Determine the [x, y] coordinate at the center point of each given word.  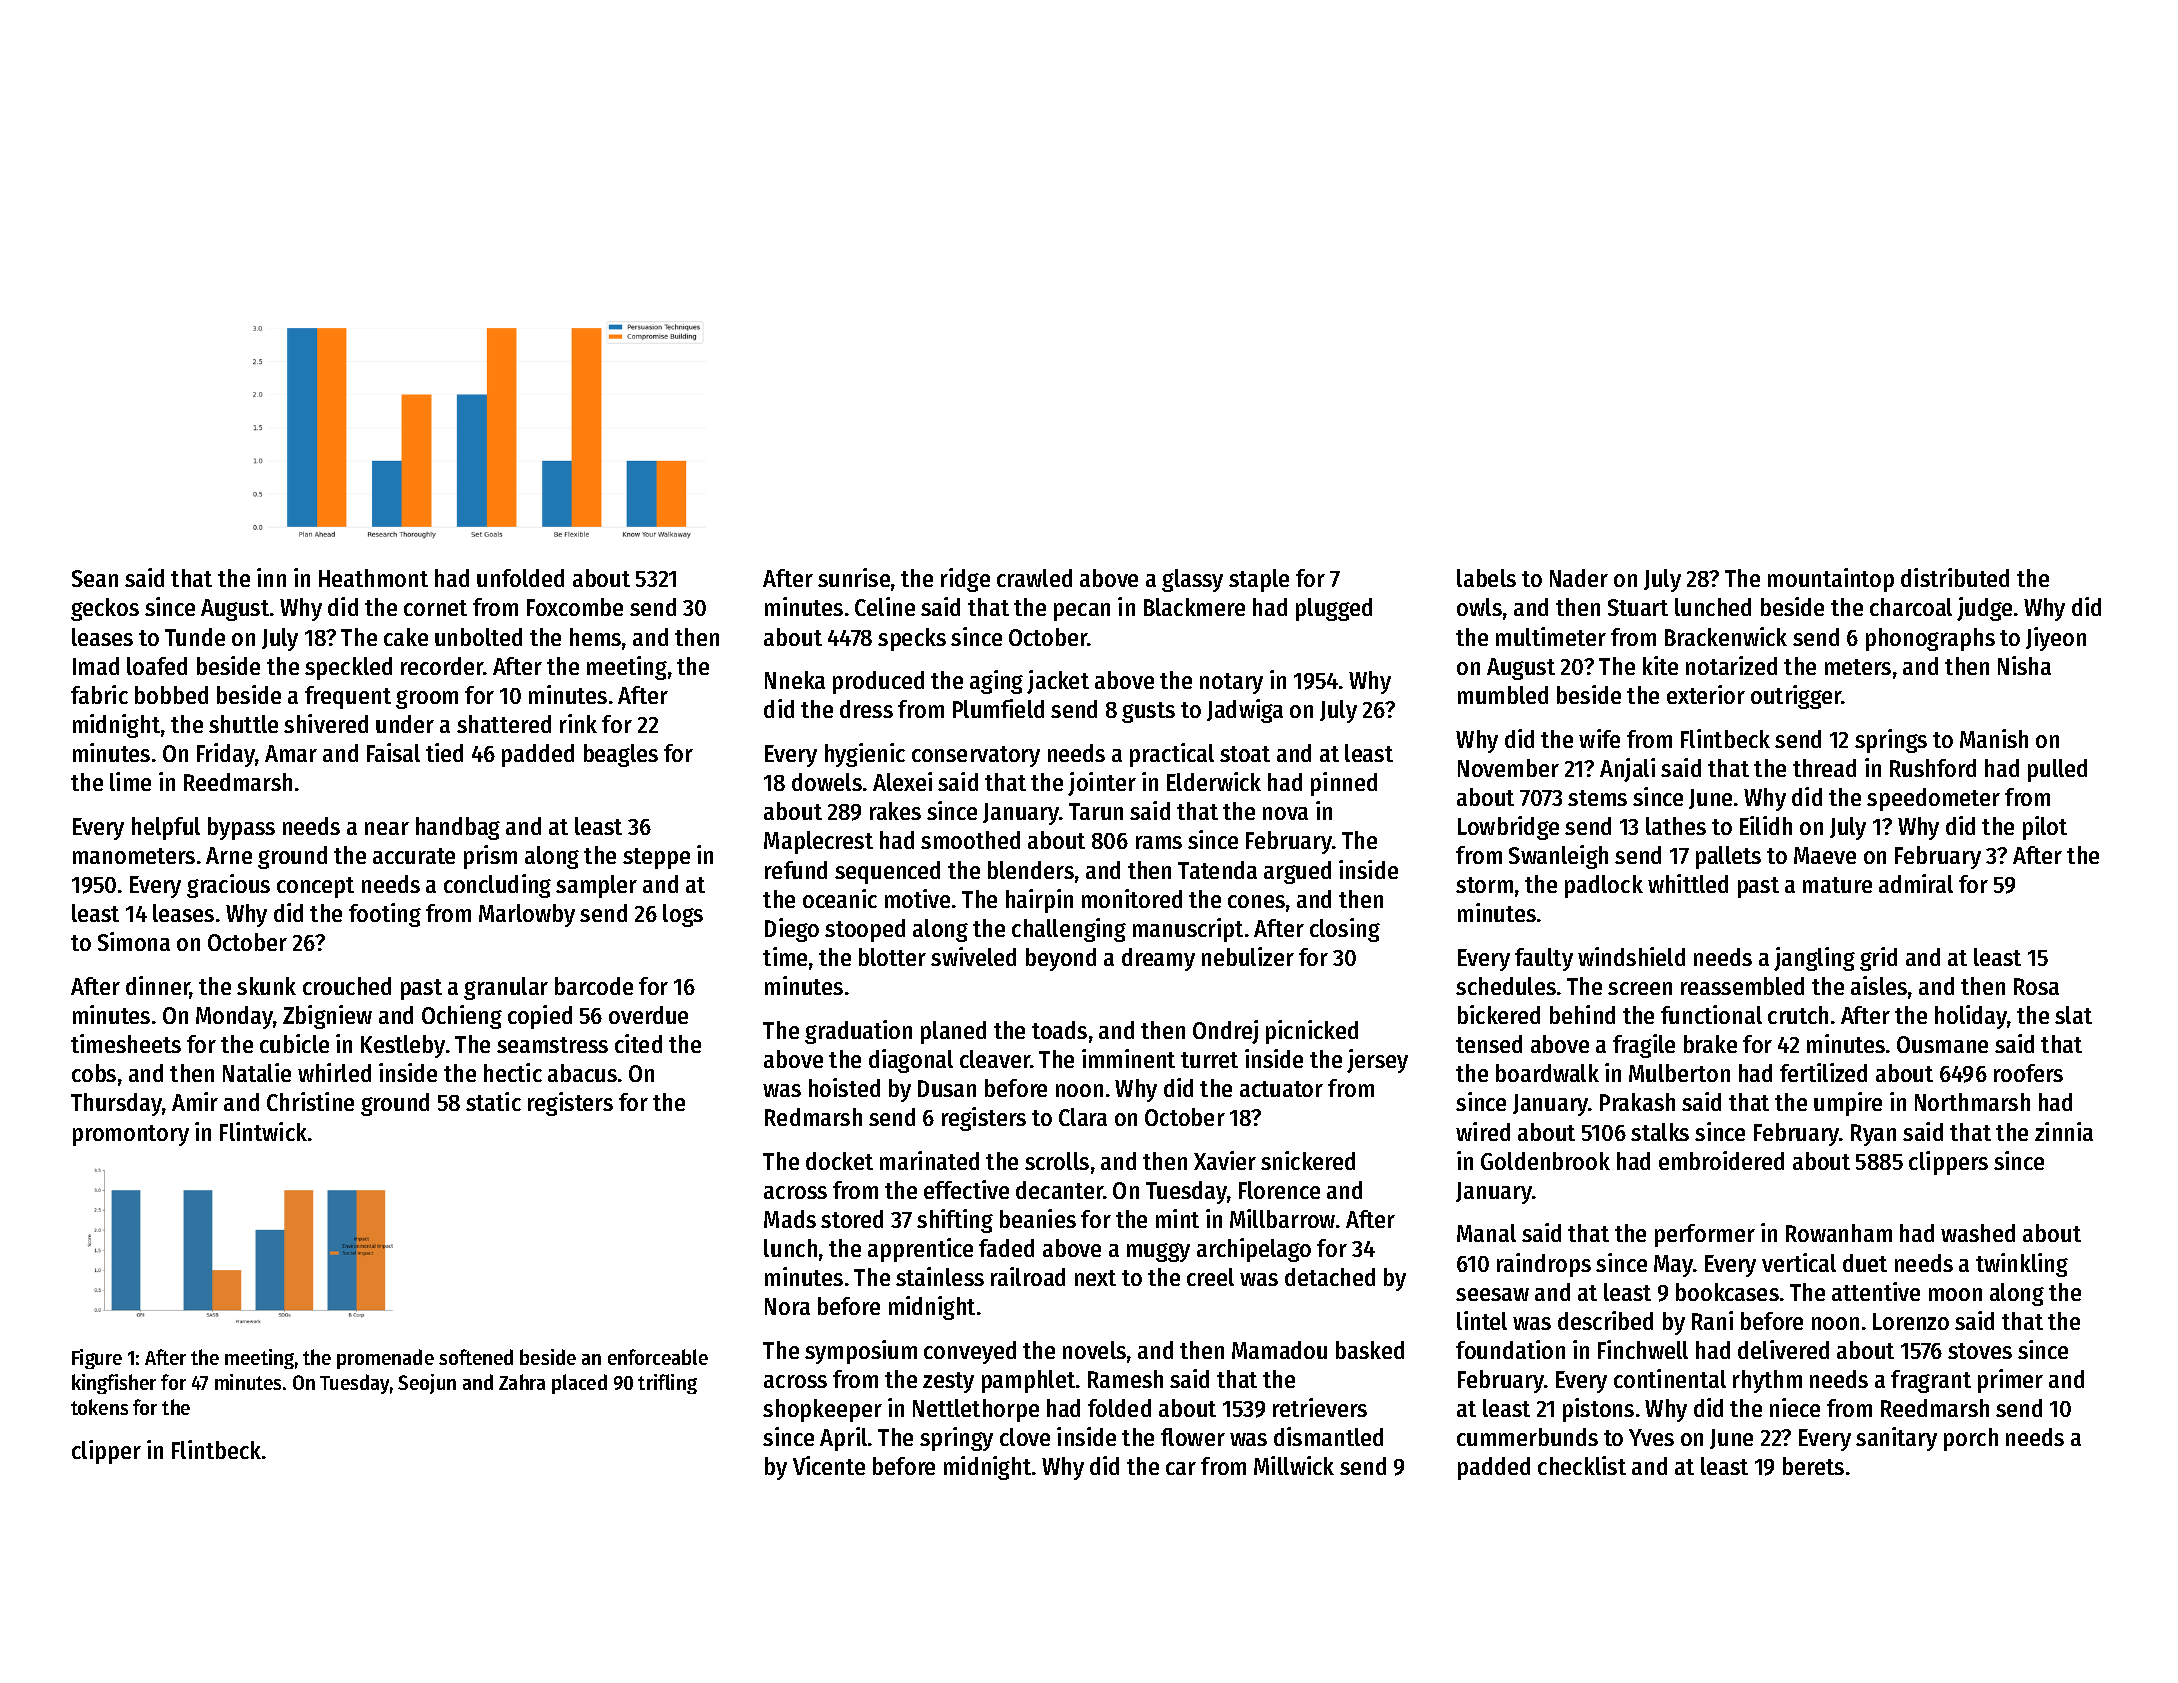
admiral [1916, 883]
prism [490, 857]
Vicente [829, 1465]
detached [1330, 1277]
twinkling [2022, 1265]
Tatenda [1217, 870]
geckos [105, 609]
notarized [1731, 665]
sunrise [854, 577]
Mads [790, 1219]
